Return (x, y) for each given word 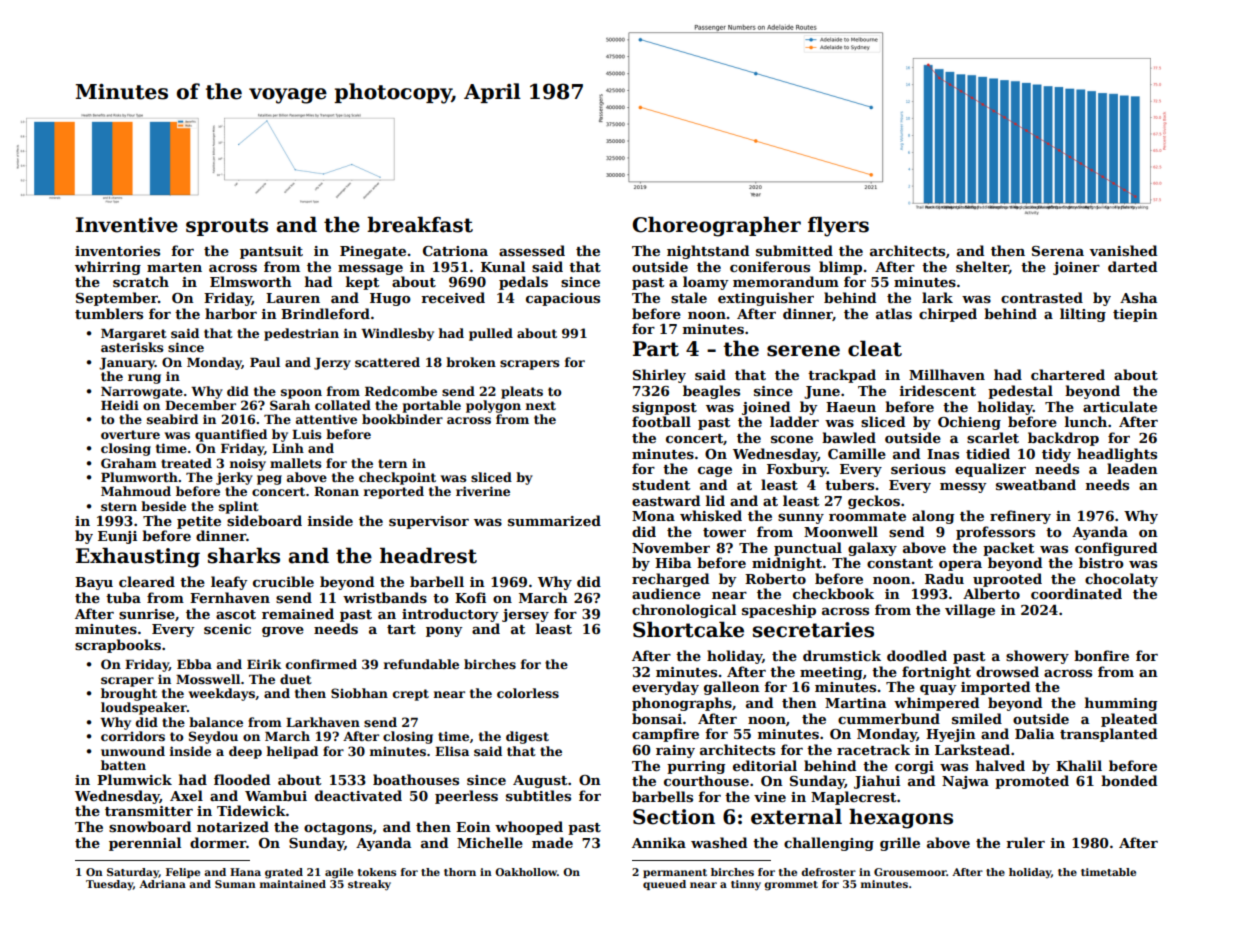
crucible (283, 581)
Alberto (991, 593)
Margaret (134, 335)
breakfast (420, 224)
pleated (1129, 720)
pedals (523, 283)
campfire (665, 735)
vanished (1123, 250)
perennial (145, 844)
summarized (554, 520)
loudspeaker (144, 708)
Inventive (127, 225)
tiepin (1135, 315)
